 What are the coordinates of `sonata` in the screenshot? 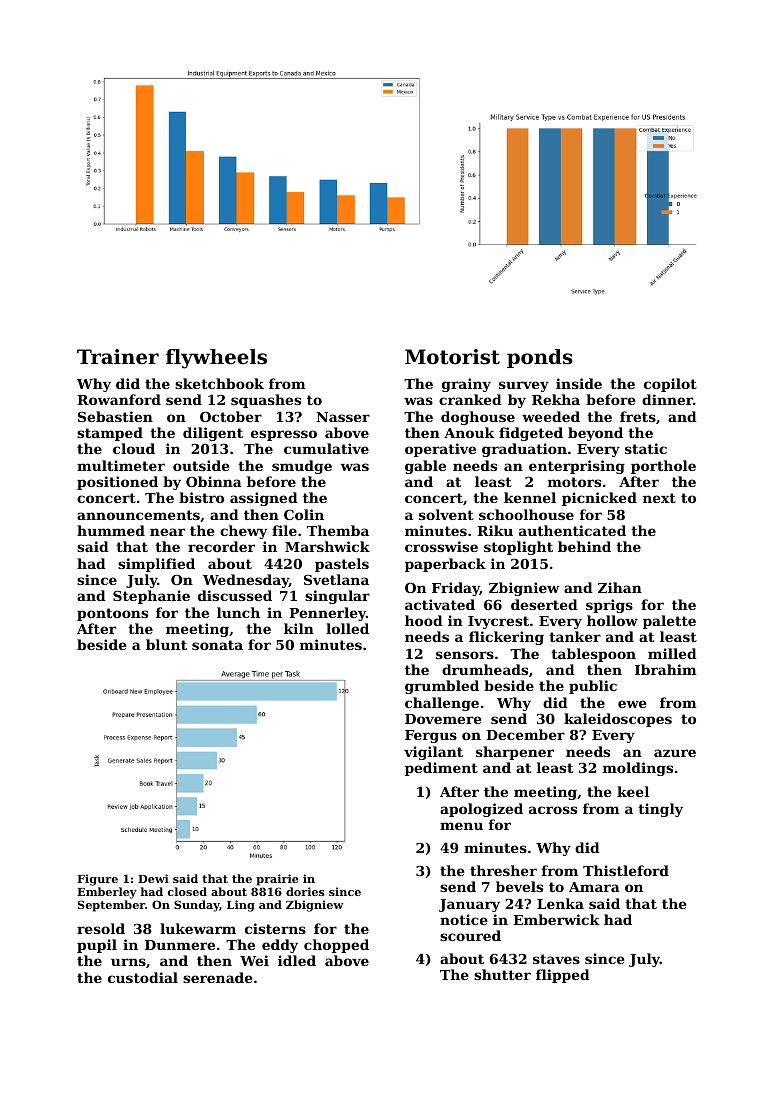 It's located at (217, 645).
